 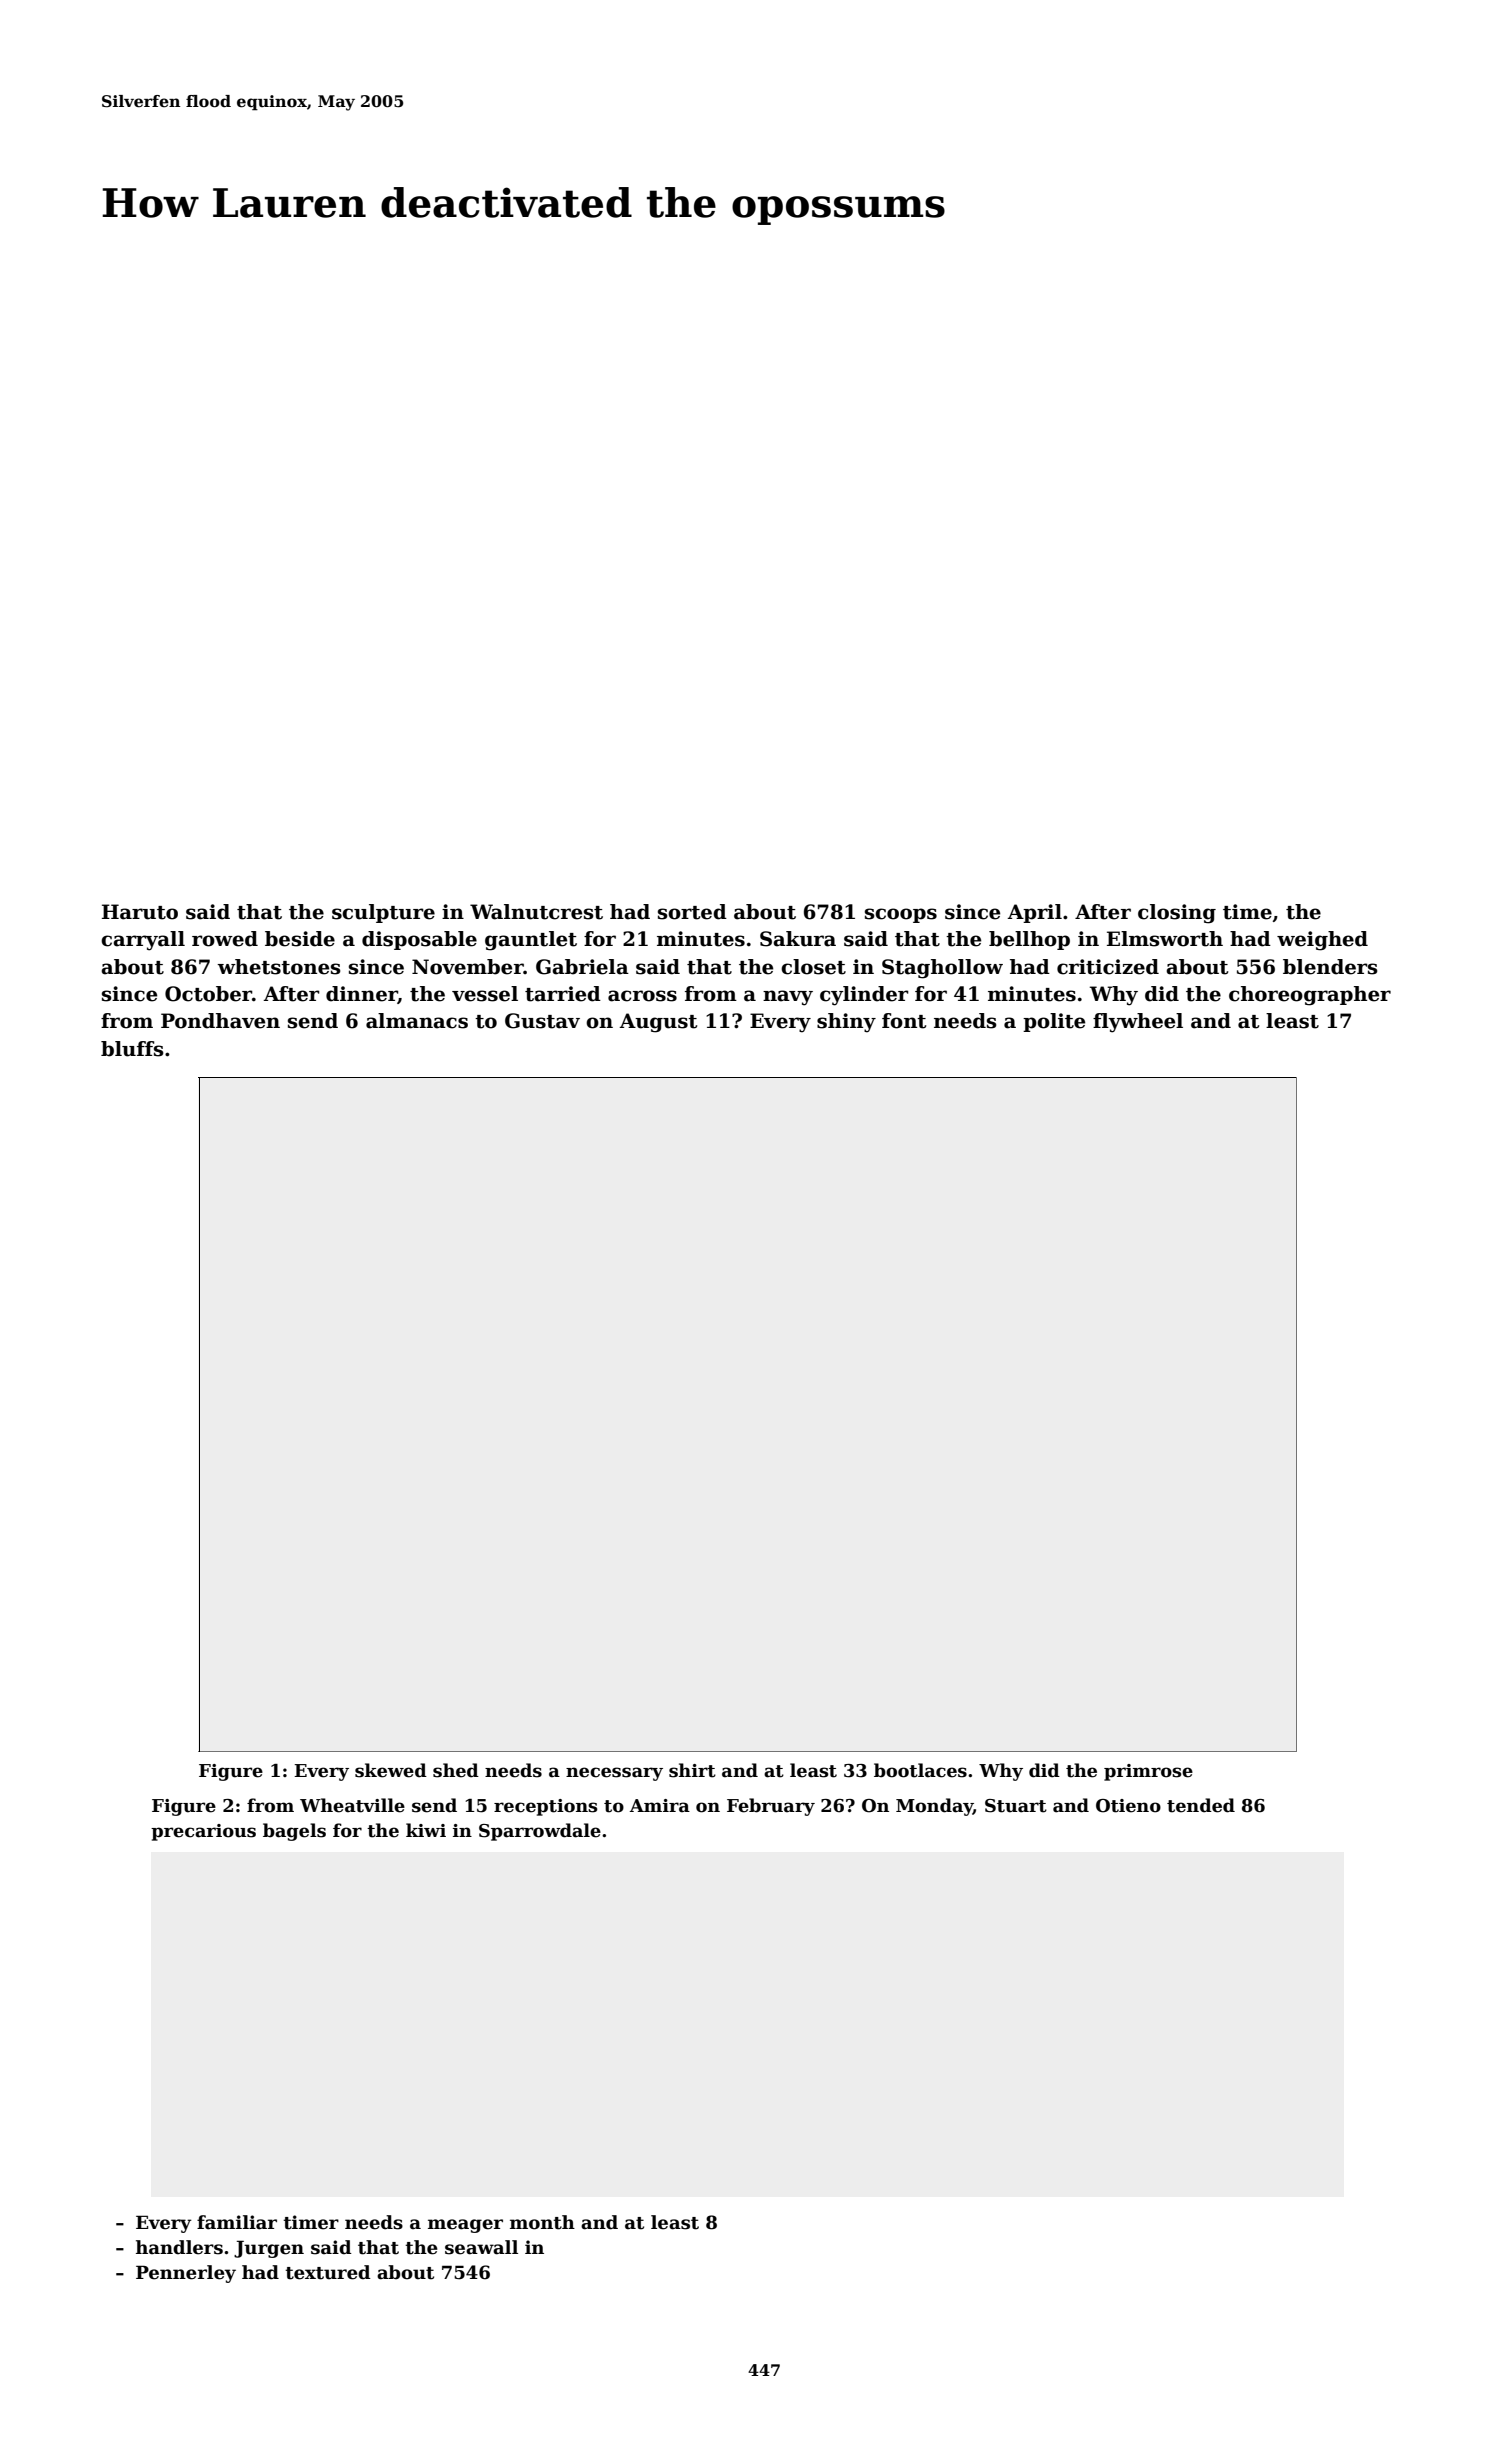 I want to click on primrose, so click(x=1148, y=1772).
